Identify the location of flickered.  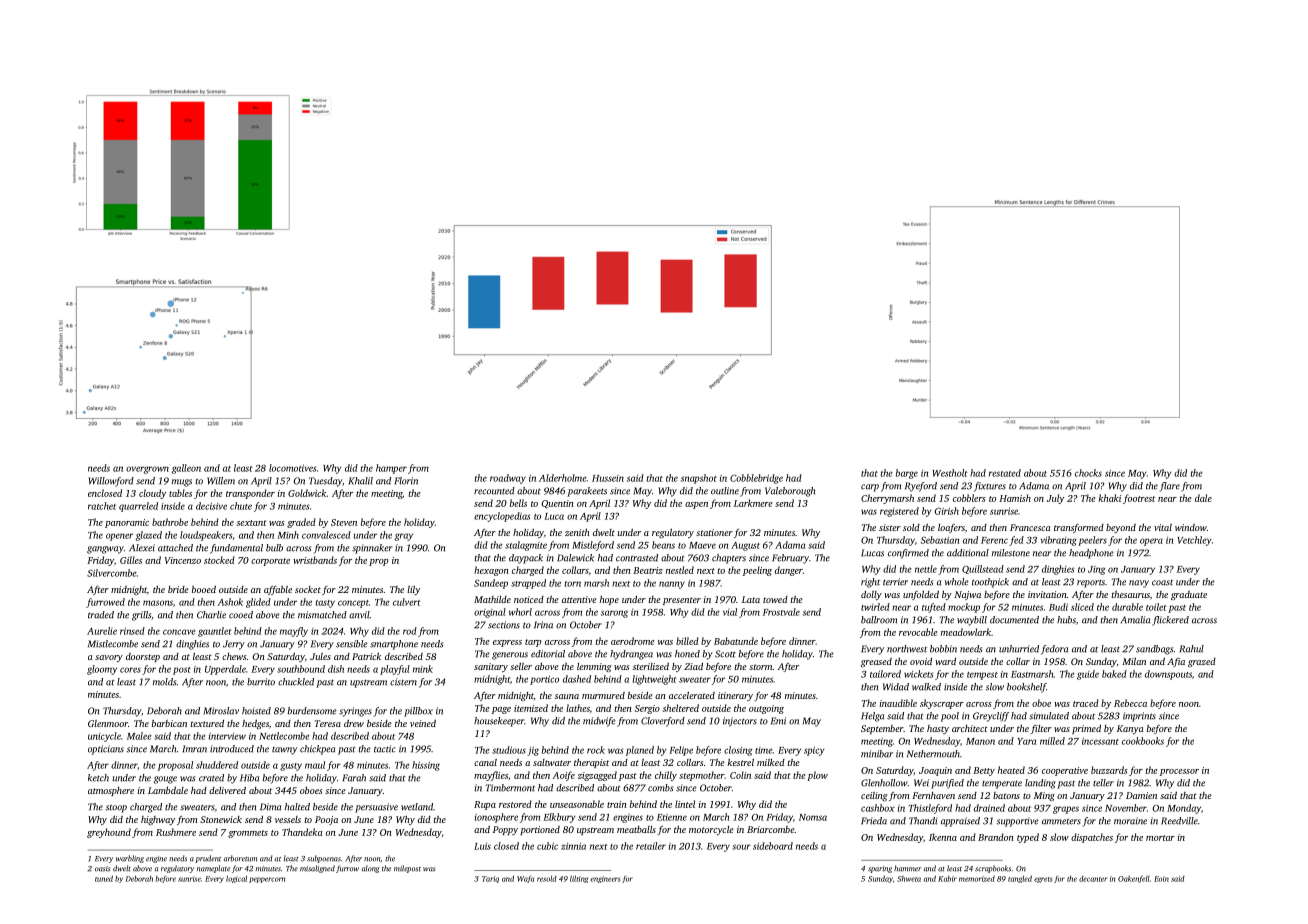
(1170, 621).
